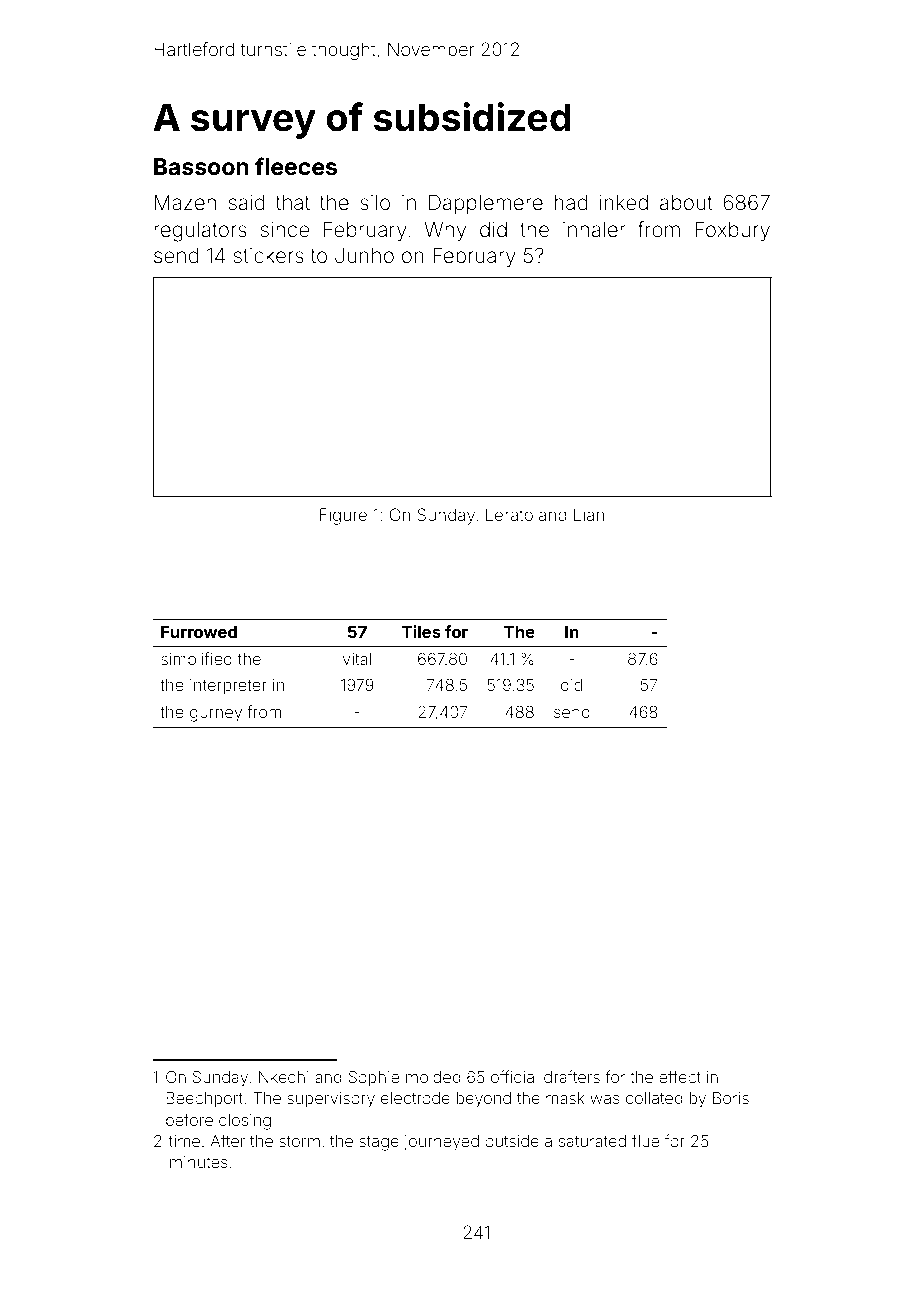 This document has width=924, height=1311. What do you see at coordinates (509, 514) in the document?
I see `Lerato` at bounding box center [509, 514].
